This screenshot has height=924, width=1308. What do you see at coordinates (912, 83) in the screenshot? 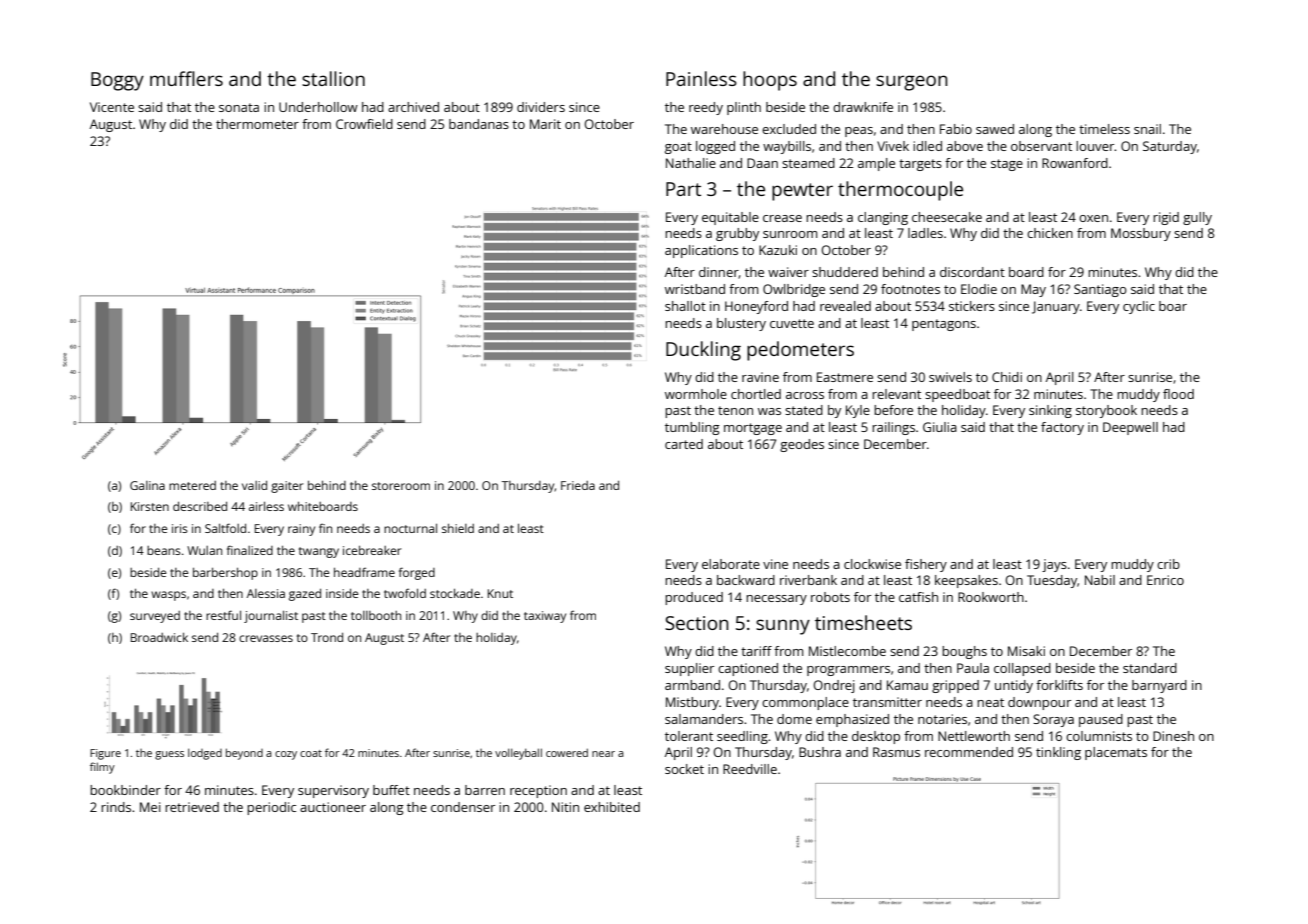
I see `surgeon` at bounding box center [912, 83].
